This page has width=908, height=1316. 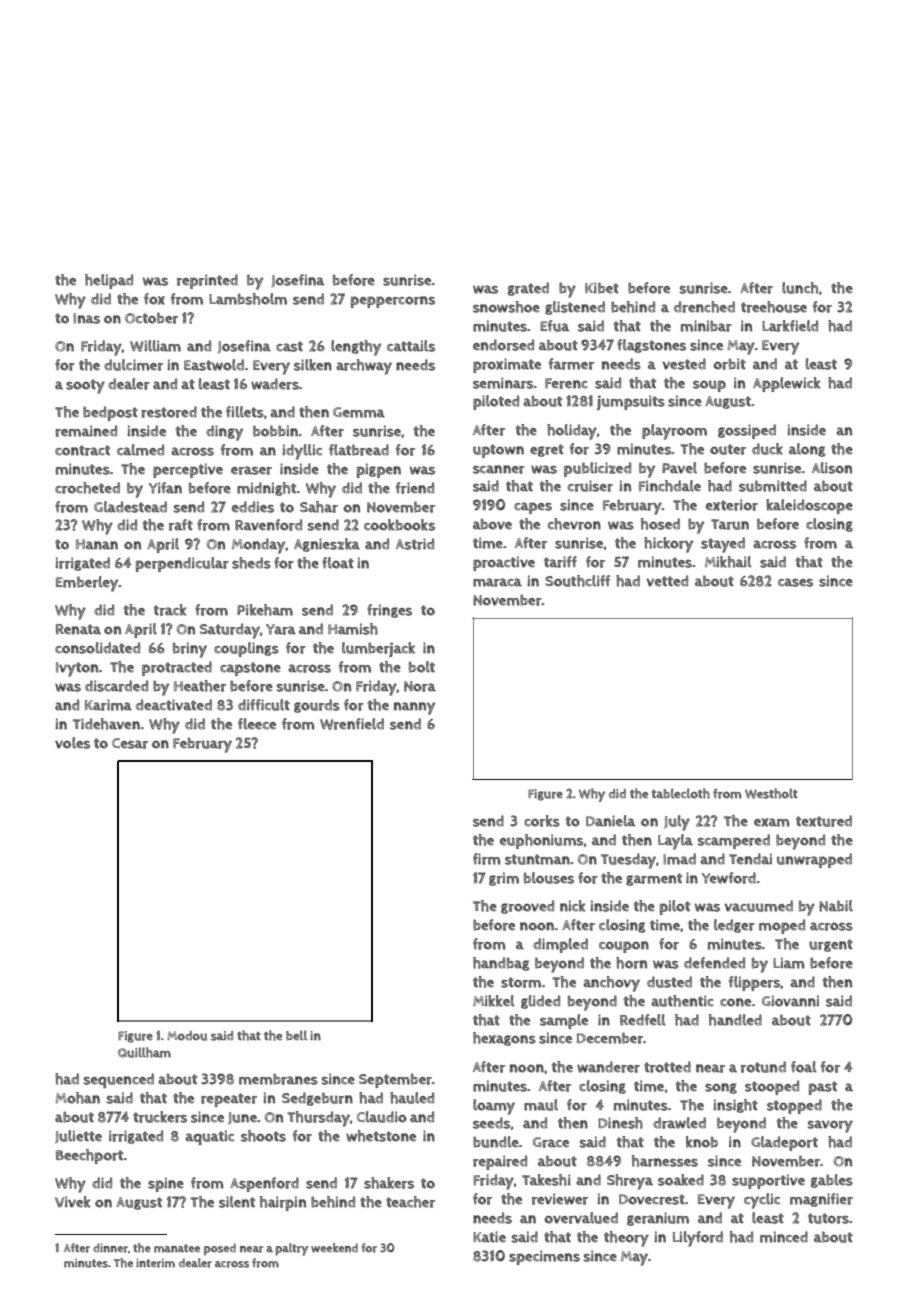 What do you see at coordinates (166, 1184) in the page?
I see `spine` at bounding box center [166, 1184].
